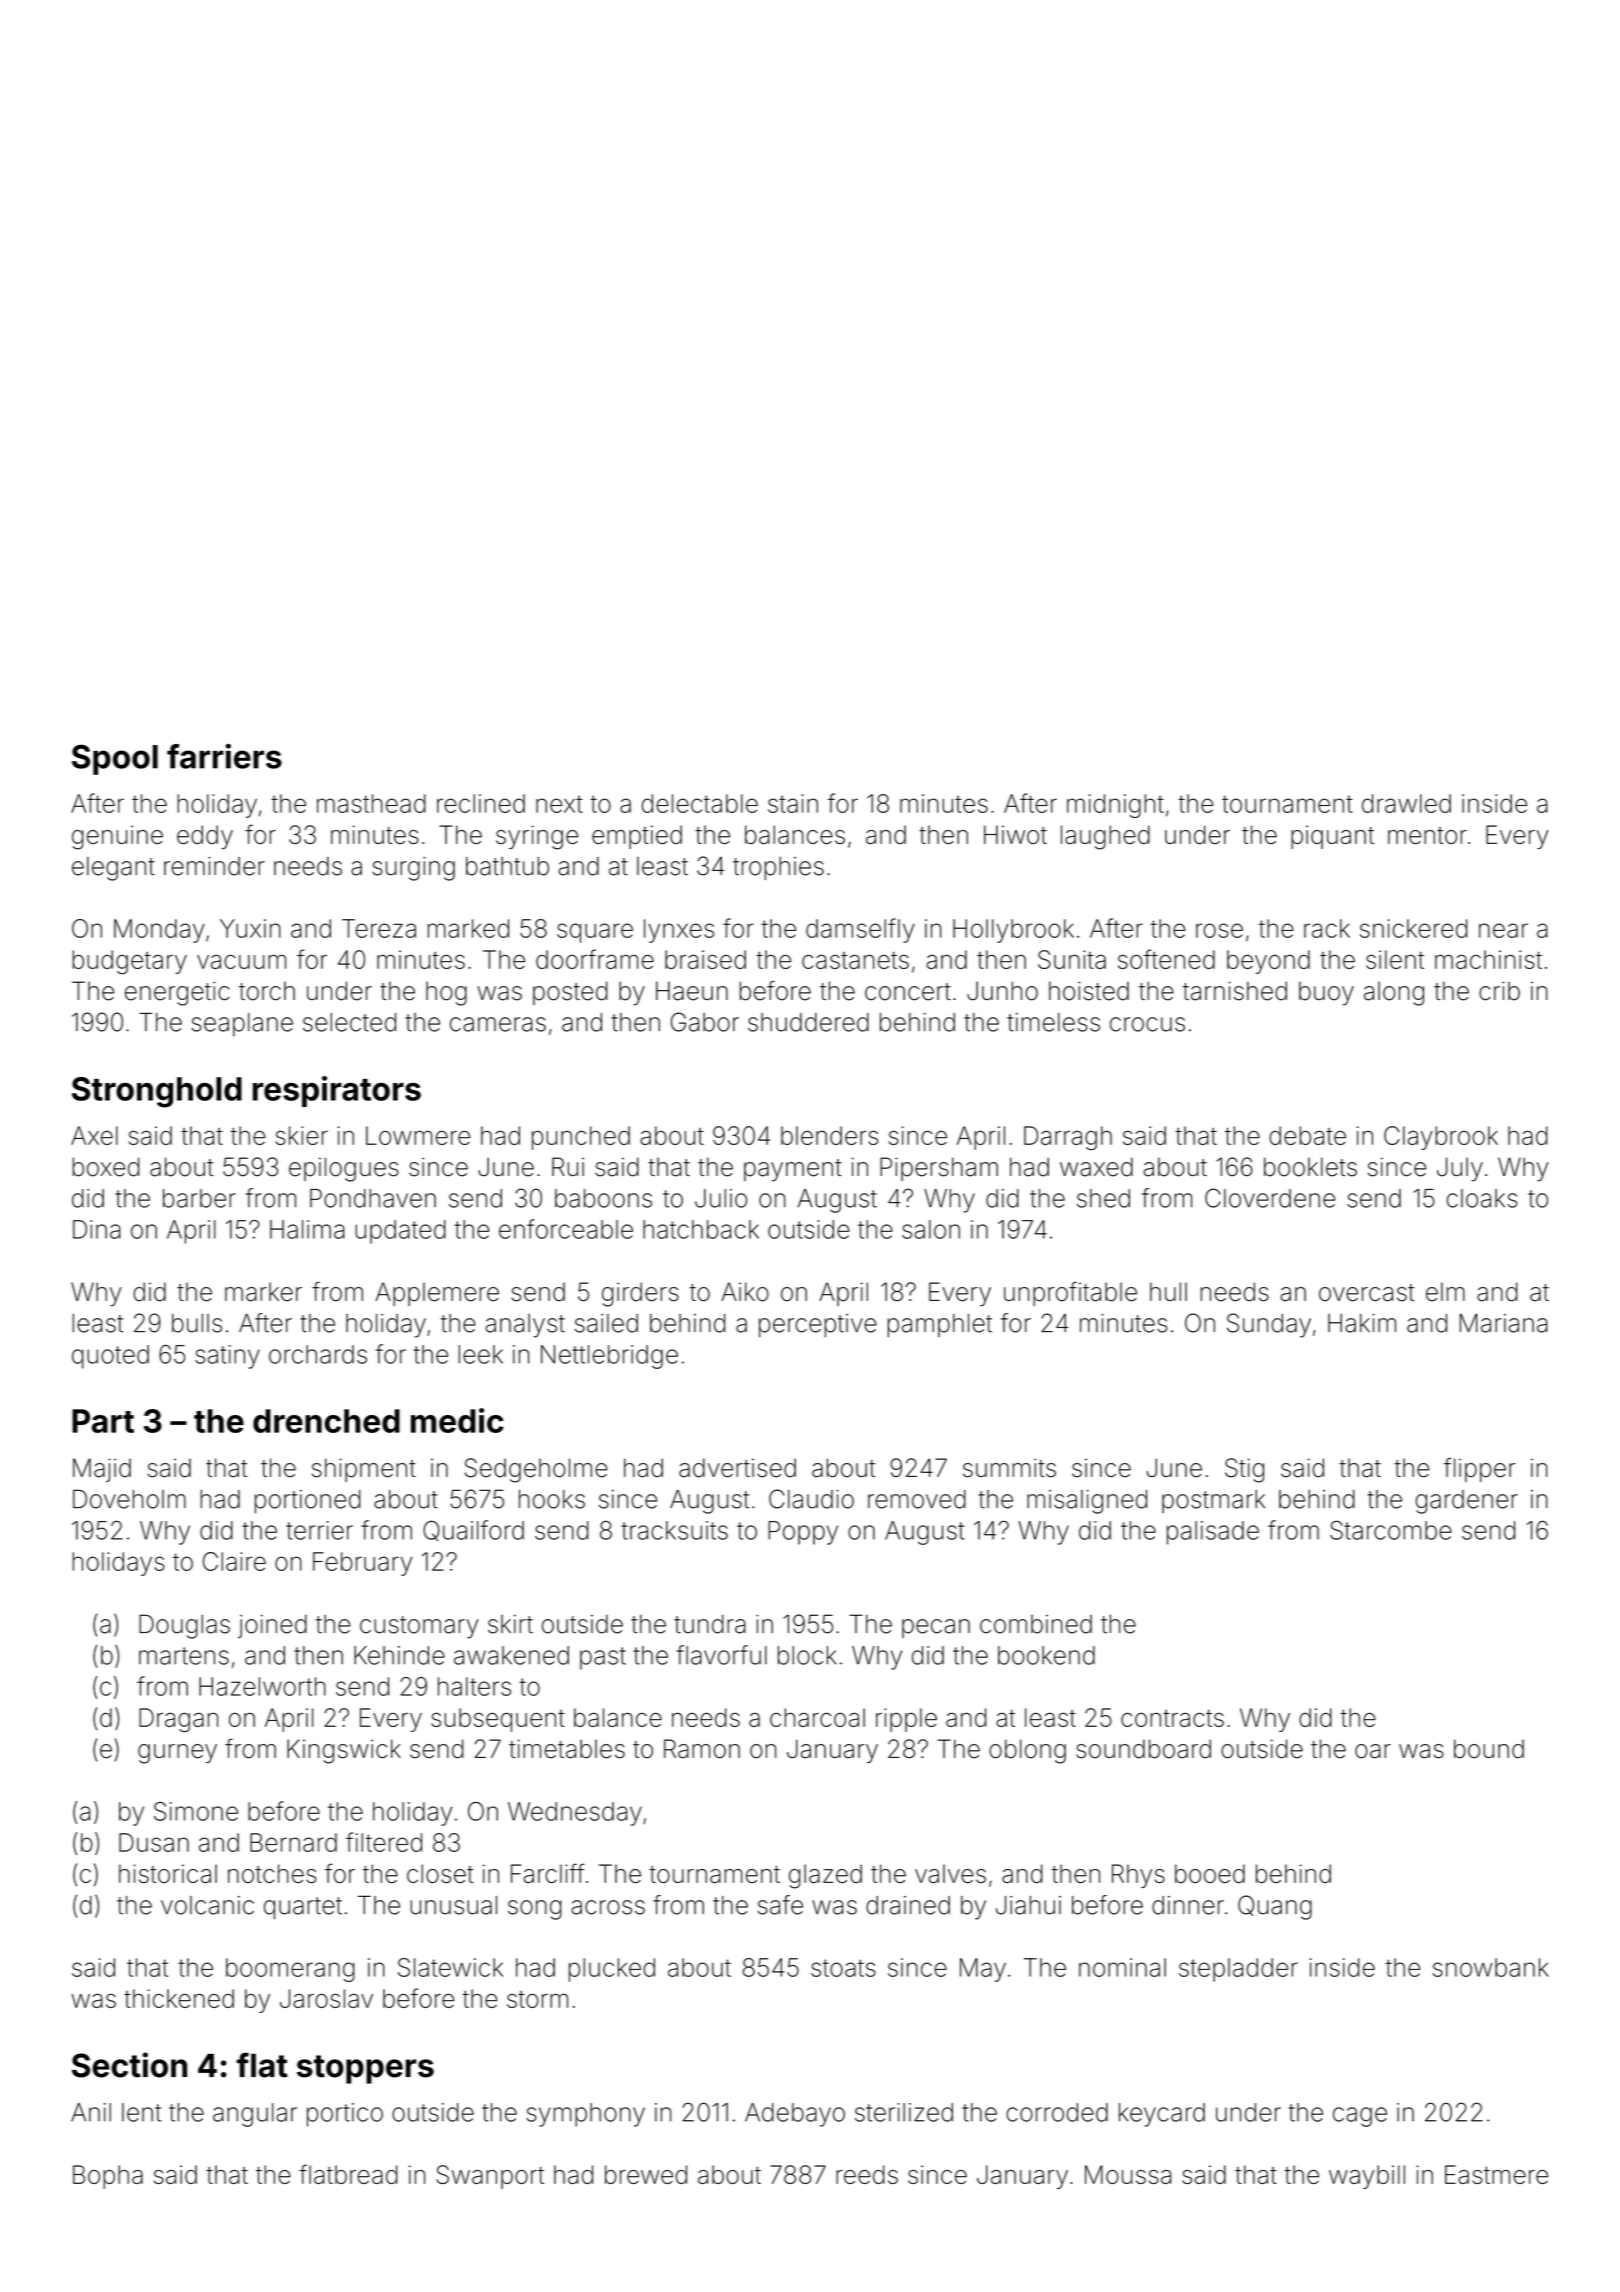 The height and width of the screenshot is (2292, 1620). I want to click on Spool, so click(115, 759).
